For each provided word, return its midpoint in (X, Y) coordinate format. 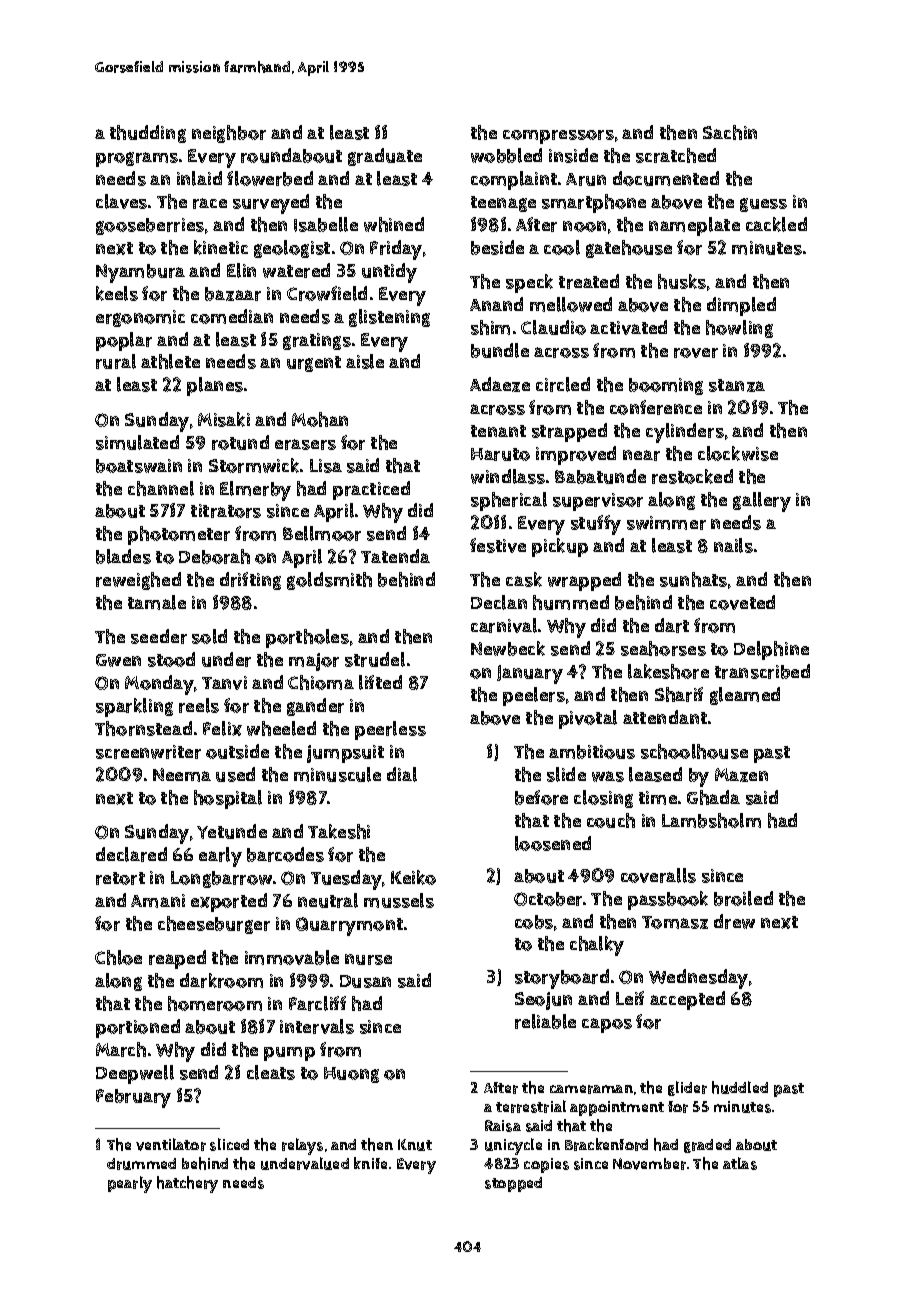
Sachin (730, 132)
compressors (558, 137)
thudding (148, 134)
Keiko (413, 877)
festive (498, 545)
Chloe (118, 957)
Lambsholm (711, 820)
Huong (351, 1075)
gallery (762, 502)
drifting (250, 581)
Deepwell (135, 1074)
